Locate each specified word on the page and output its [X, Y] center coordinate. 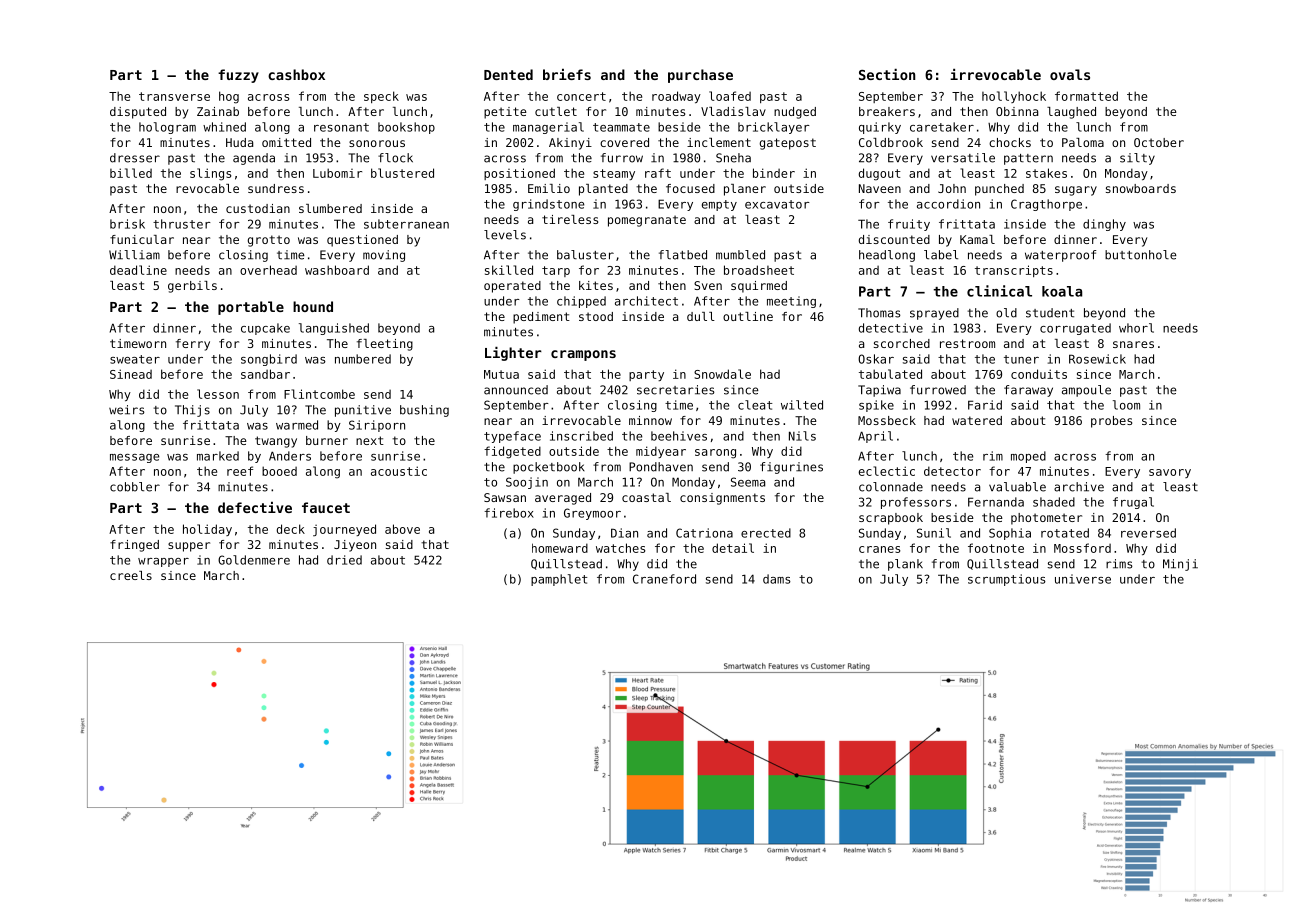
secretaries [676, 390]
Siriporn [377, 426]
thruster [182, 224]
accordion [948, 204]
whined [224, 127]
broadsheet [759, 270]
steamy [614, 174]
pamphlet [559, 580]
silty [1137, 159]
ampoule [1086, 391]
